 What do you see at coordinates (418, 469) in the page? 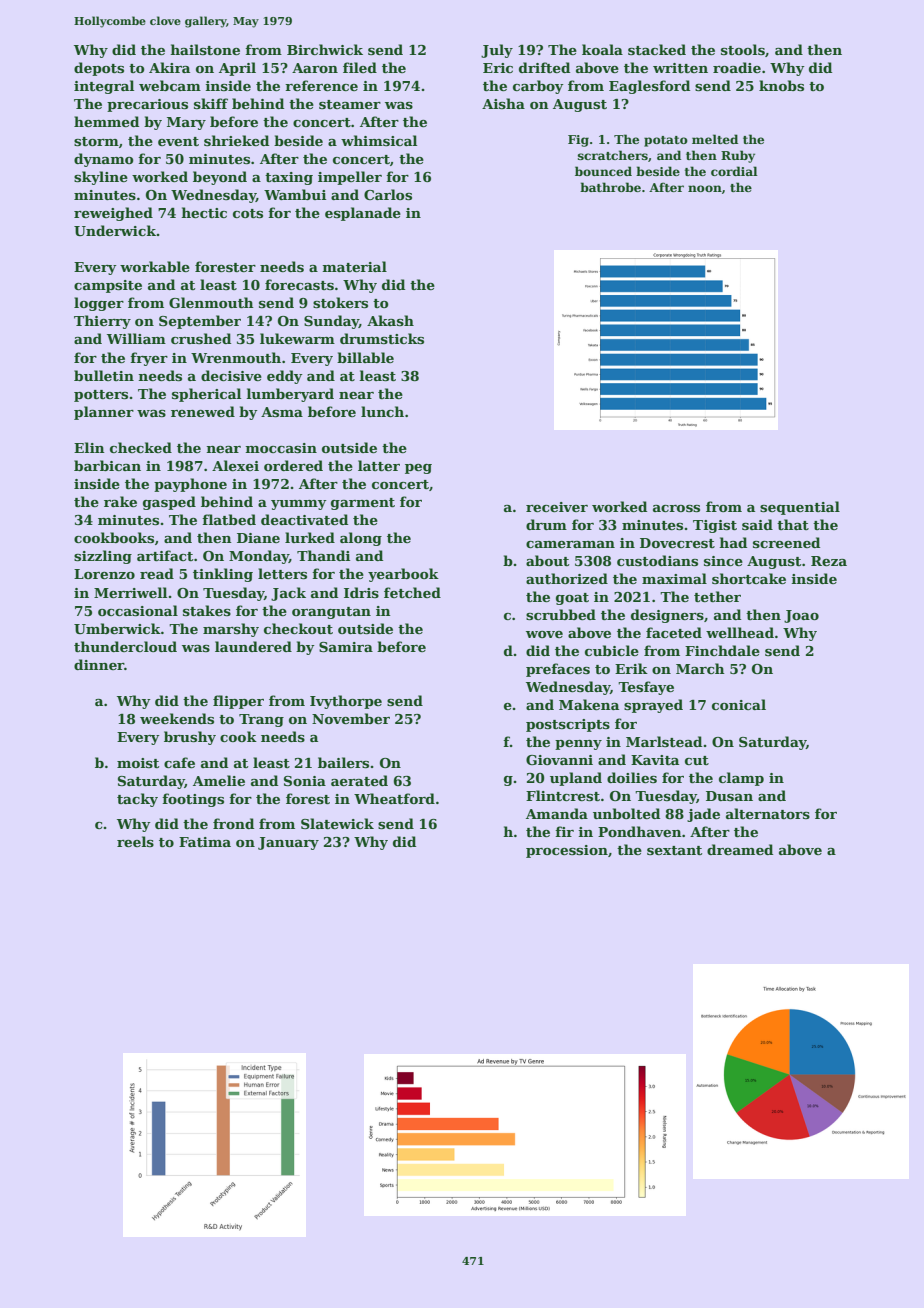
I see `peg` at bounding box center [418, 469].
